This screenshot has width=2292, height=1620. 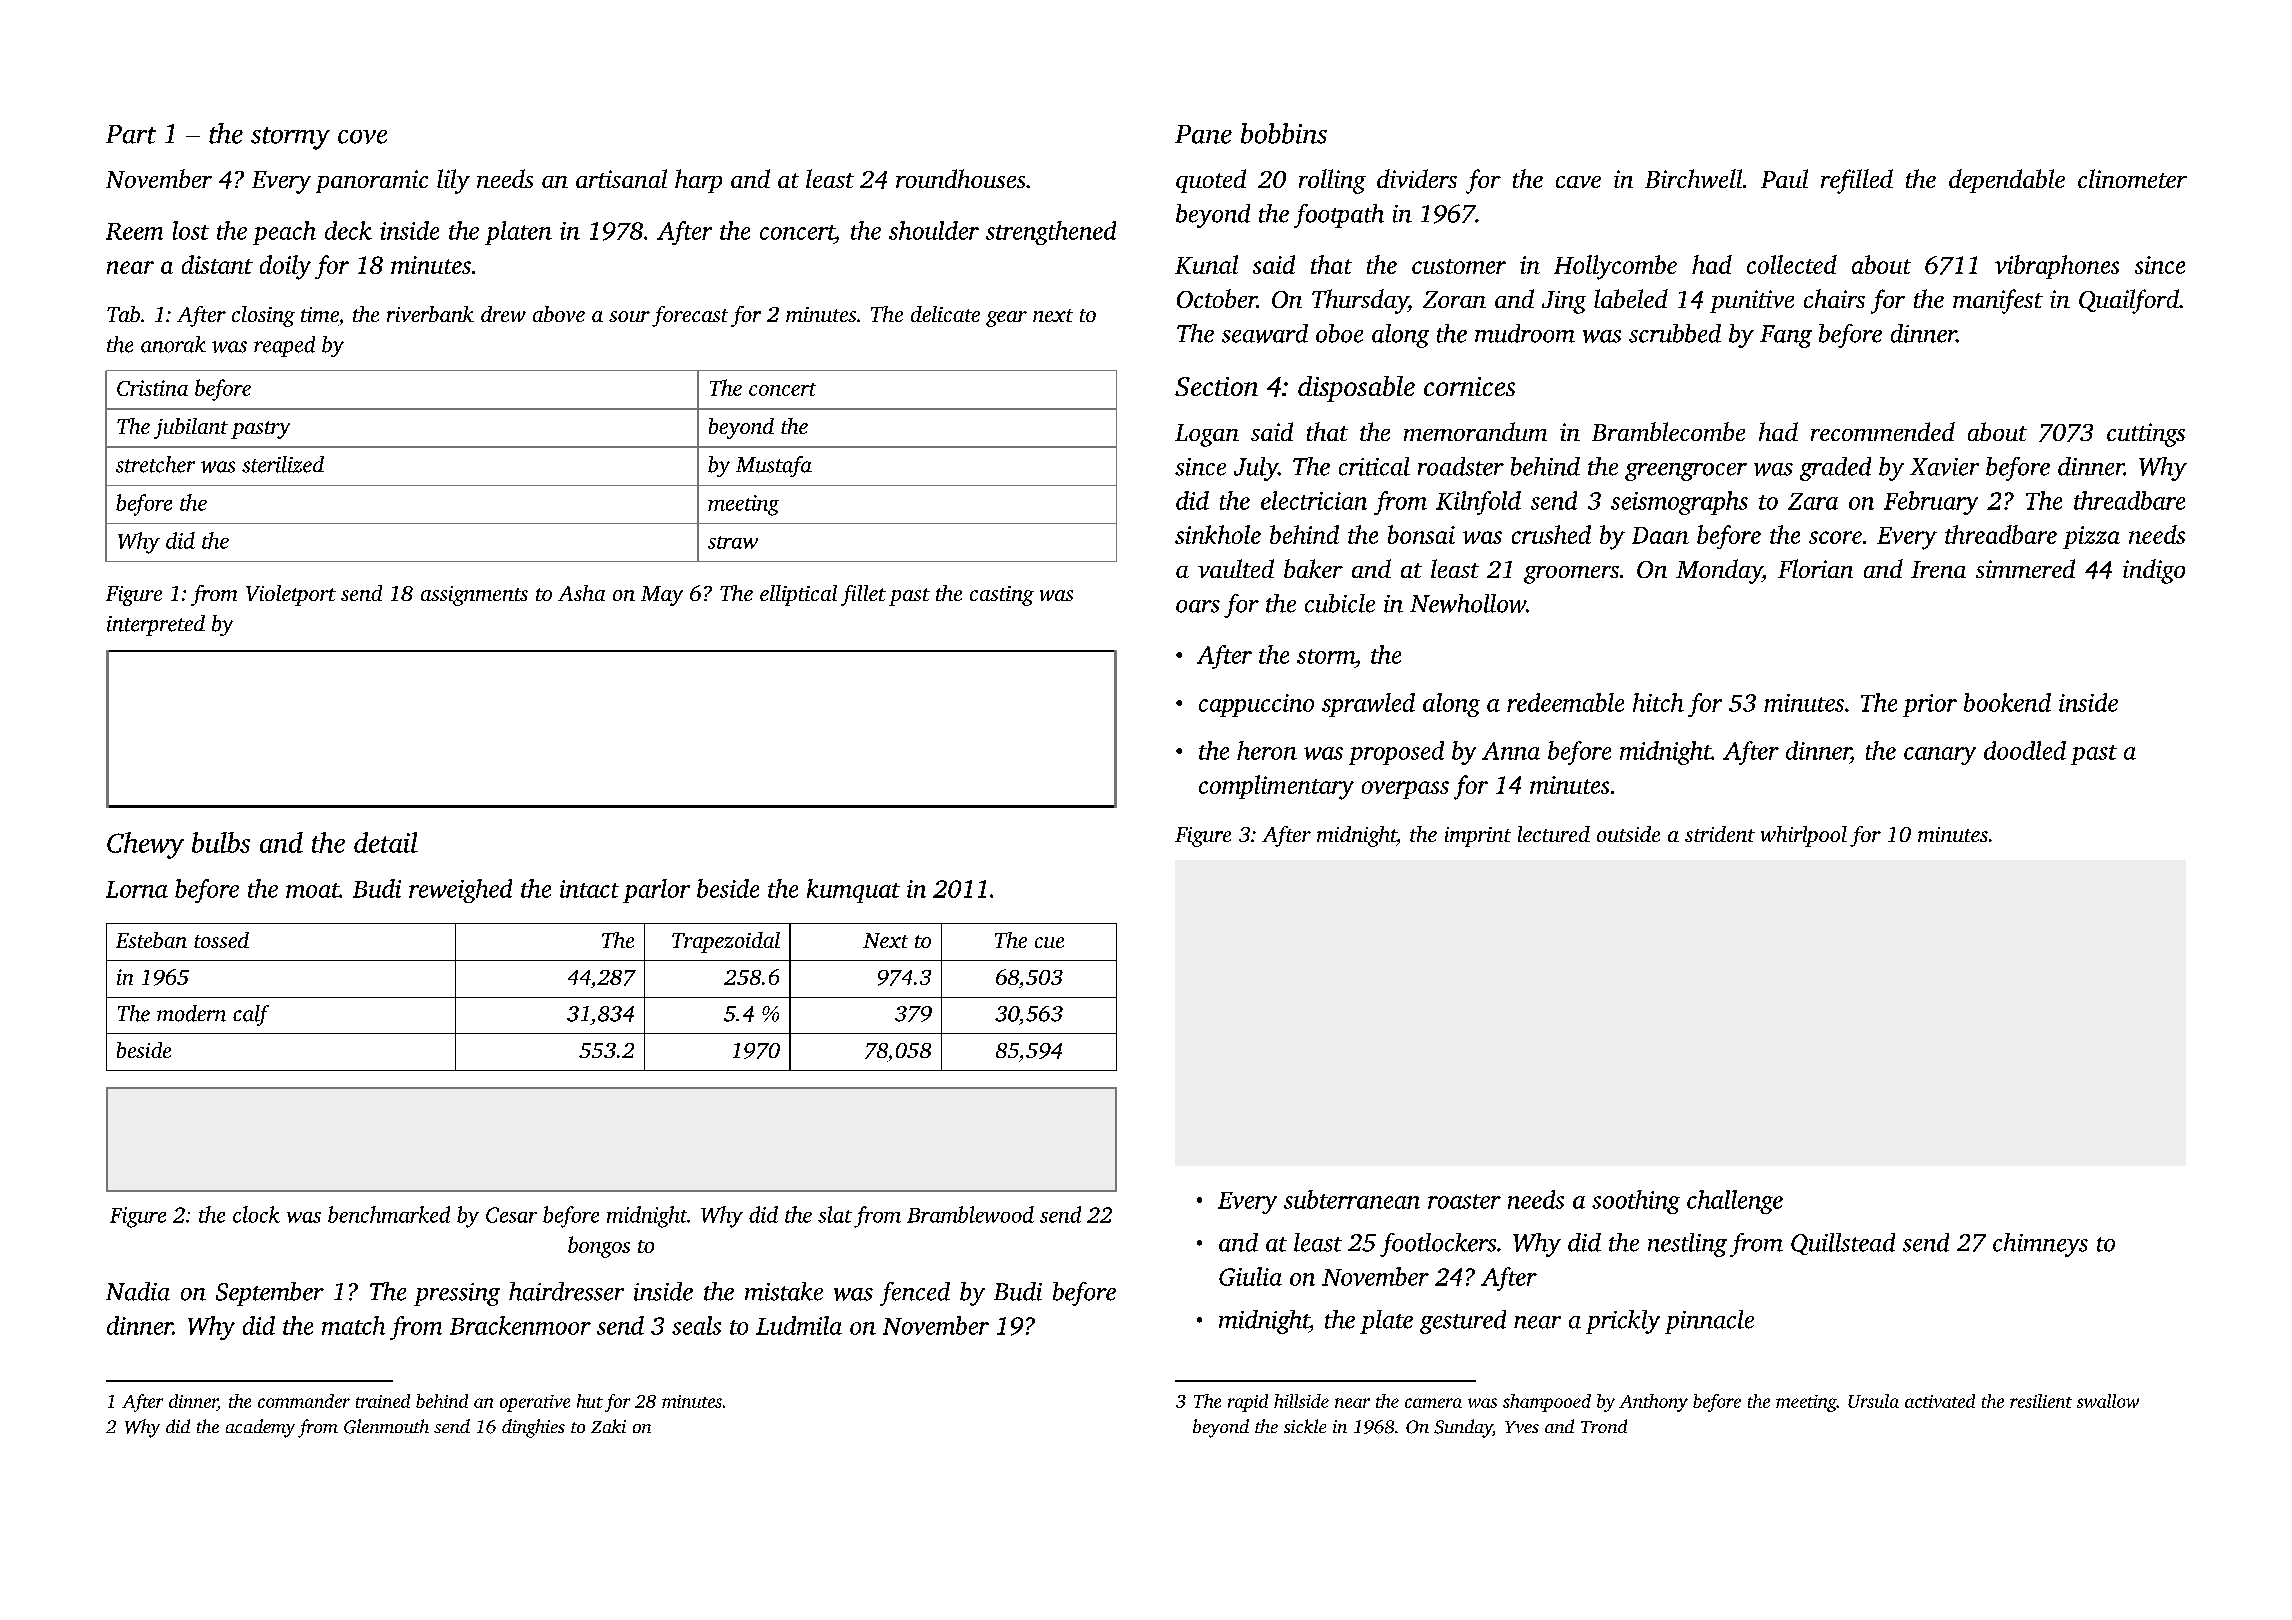 I want to click on dinghies, so click(x=533, y=1428).
